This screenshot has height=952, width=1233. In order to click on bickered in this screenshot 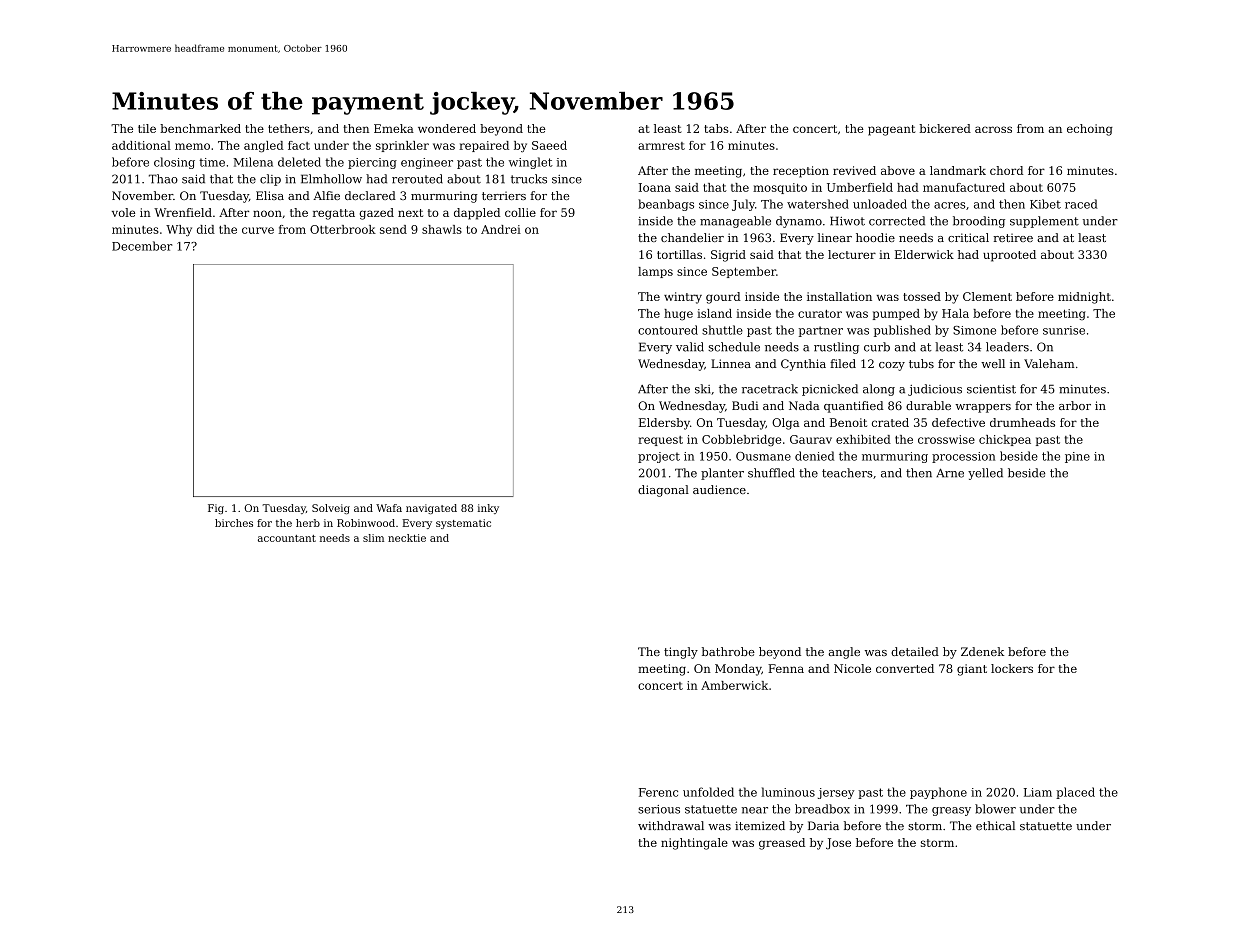, I will do `click(945, 128)`.
